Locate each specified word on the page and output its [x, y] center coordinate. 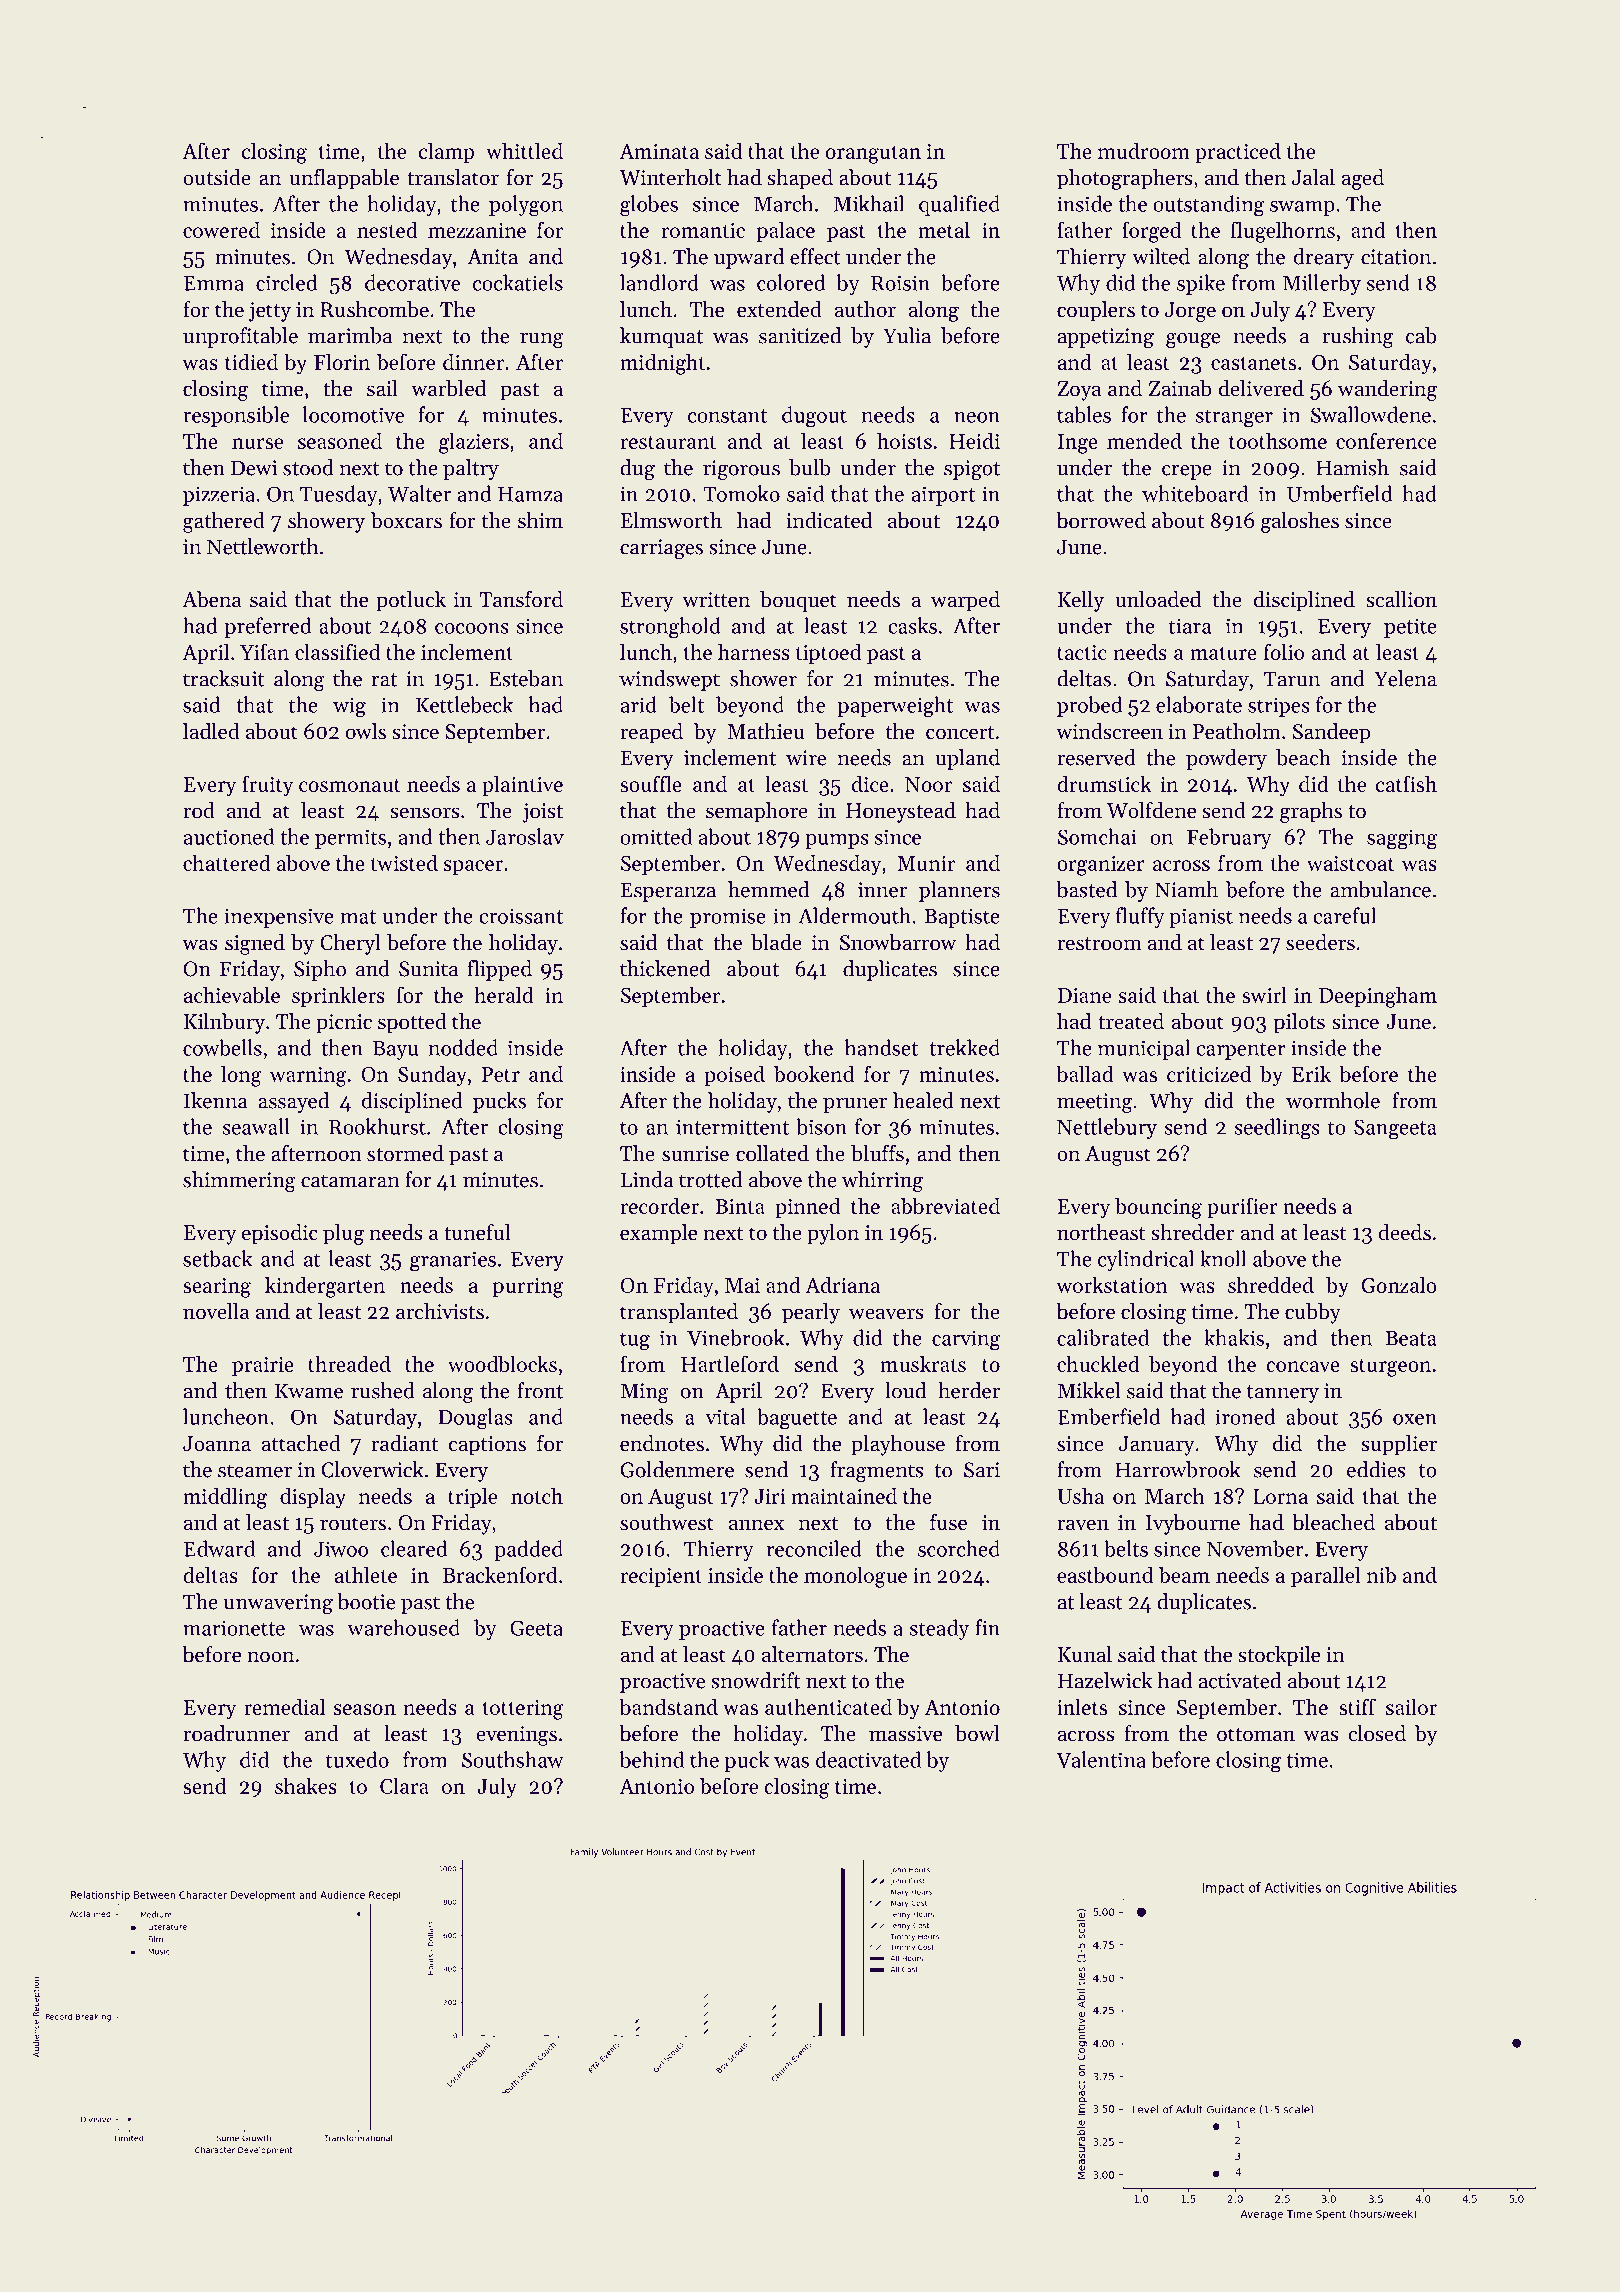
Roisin [900, 283]
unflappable [344, 179]
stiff [1357, 1706]
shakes [306, 1785]
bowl [977, 1733]
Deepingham [1378, 997]
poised [734, 1075]
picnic [344, 1024]
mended [1144, 440]
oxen [1415, 1419]
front [540, 1390]
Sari [982, 1470]
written [716, 600]
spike [1201, 284]
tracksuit [224, 678]
